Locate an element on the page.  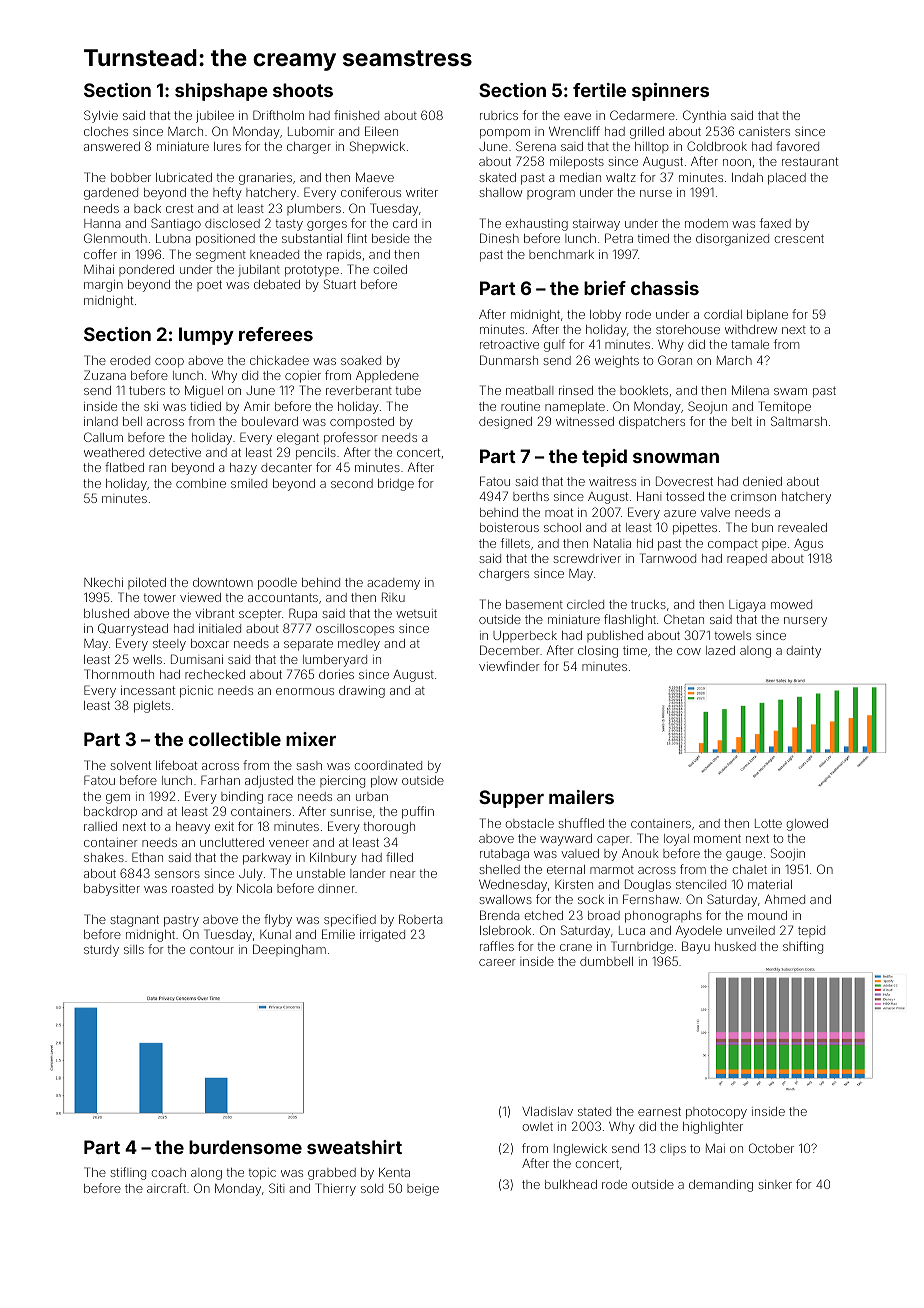
viewfinder is located at coordinates (509, 666).
